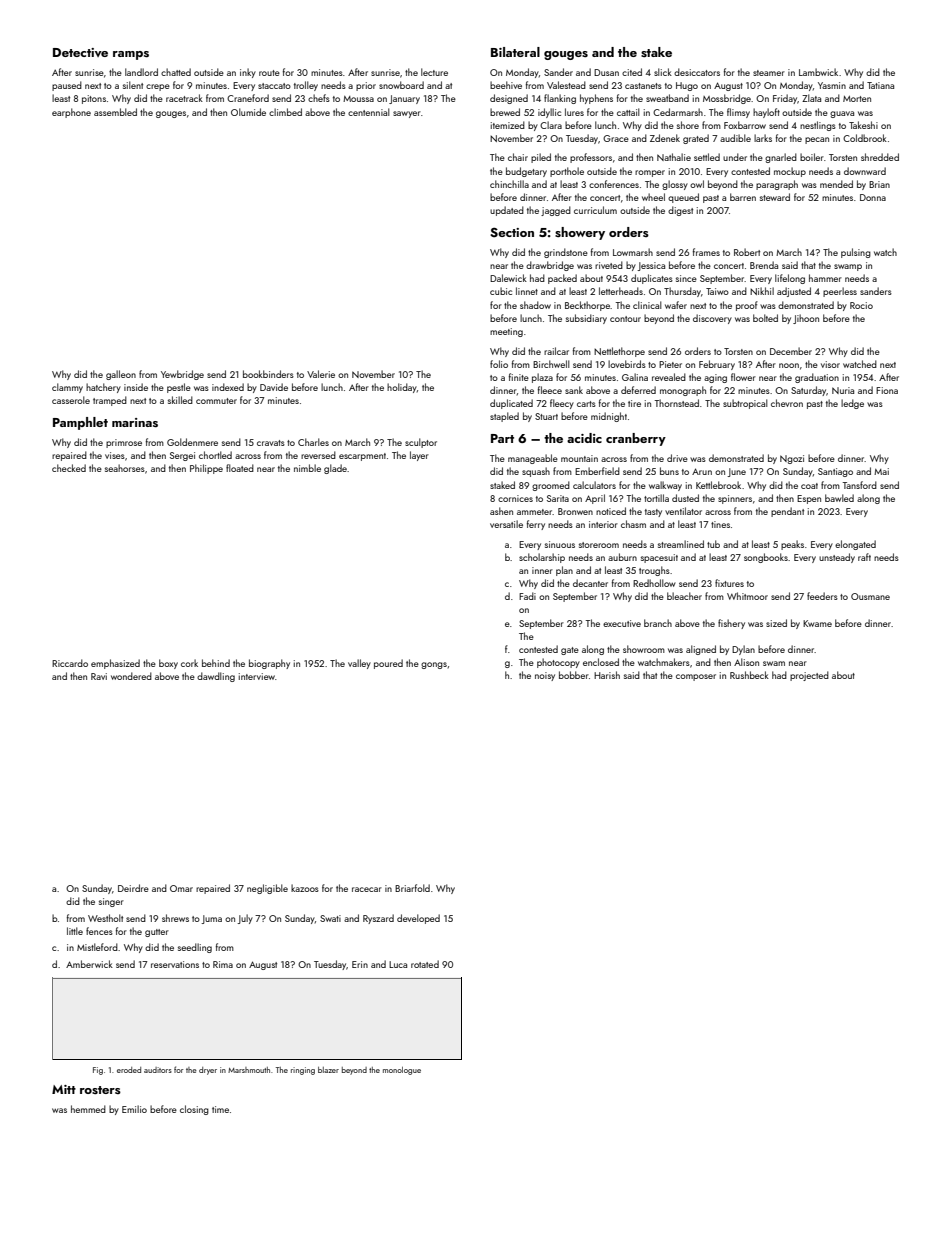  I want to click on eroded, so click(129, 1070).
